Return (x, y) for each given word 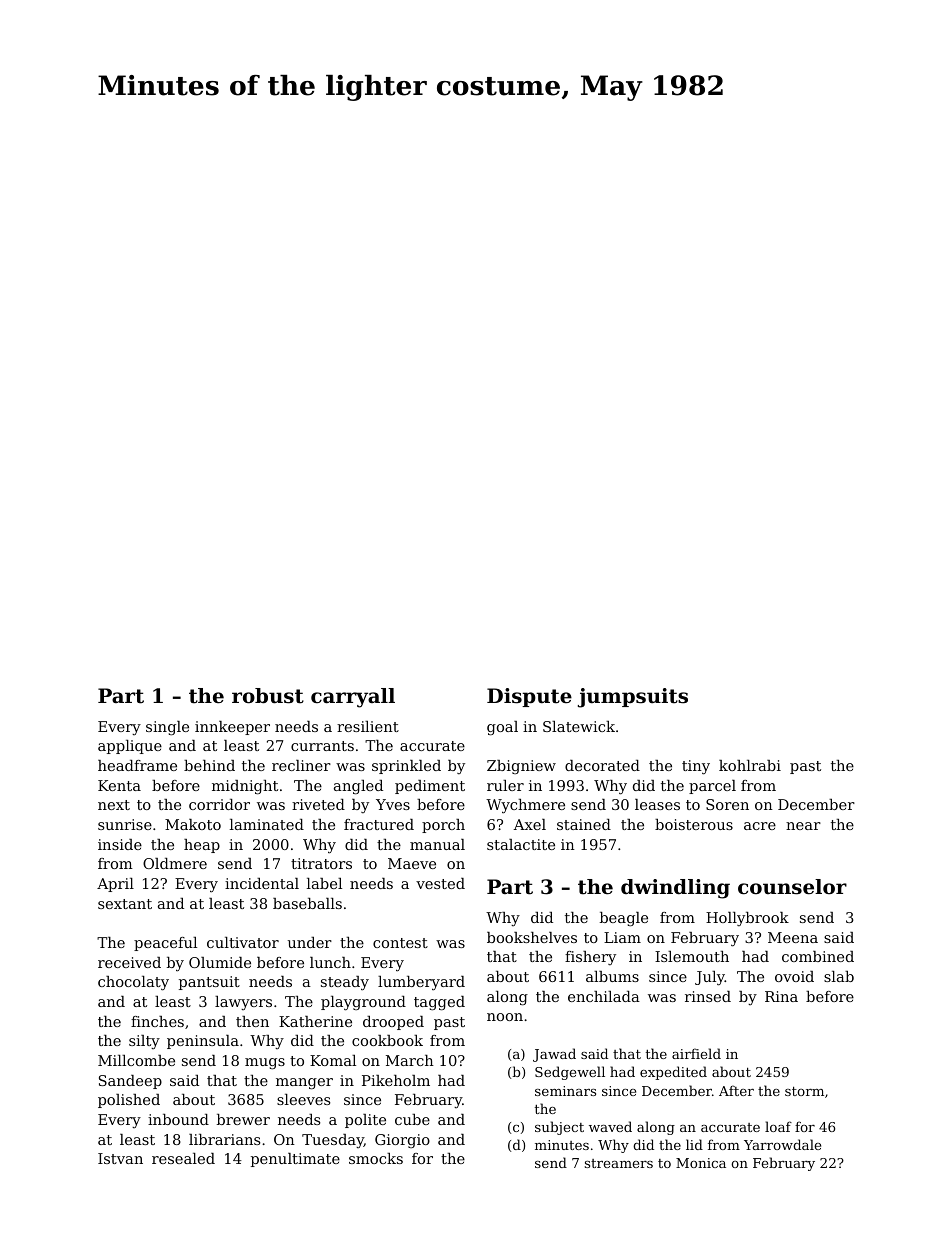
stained (584, 824)
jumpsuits (633, 698)
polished (129, 1101)
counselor (792, 887)
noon (505, 1017)
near (803, 826)
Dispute (529, 697)
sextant (125, 904)
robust (268, 696)
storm (804, 1091)
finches (157, 1021)
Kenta (119, 785)
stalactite (521, 844)
